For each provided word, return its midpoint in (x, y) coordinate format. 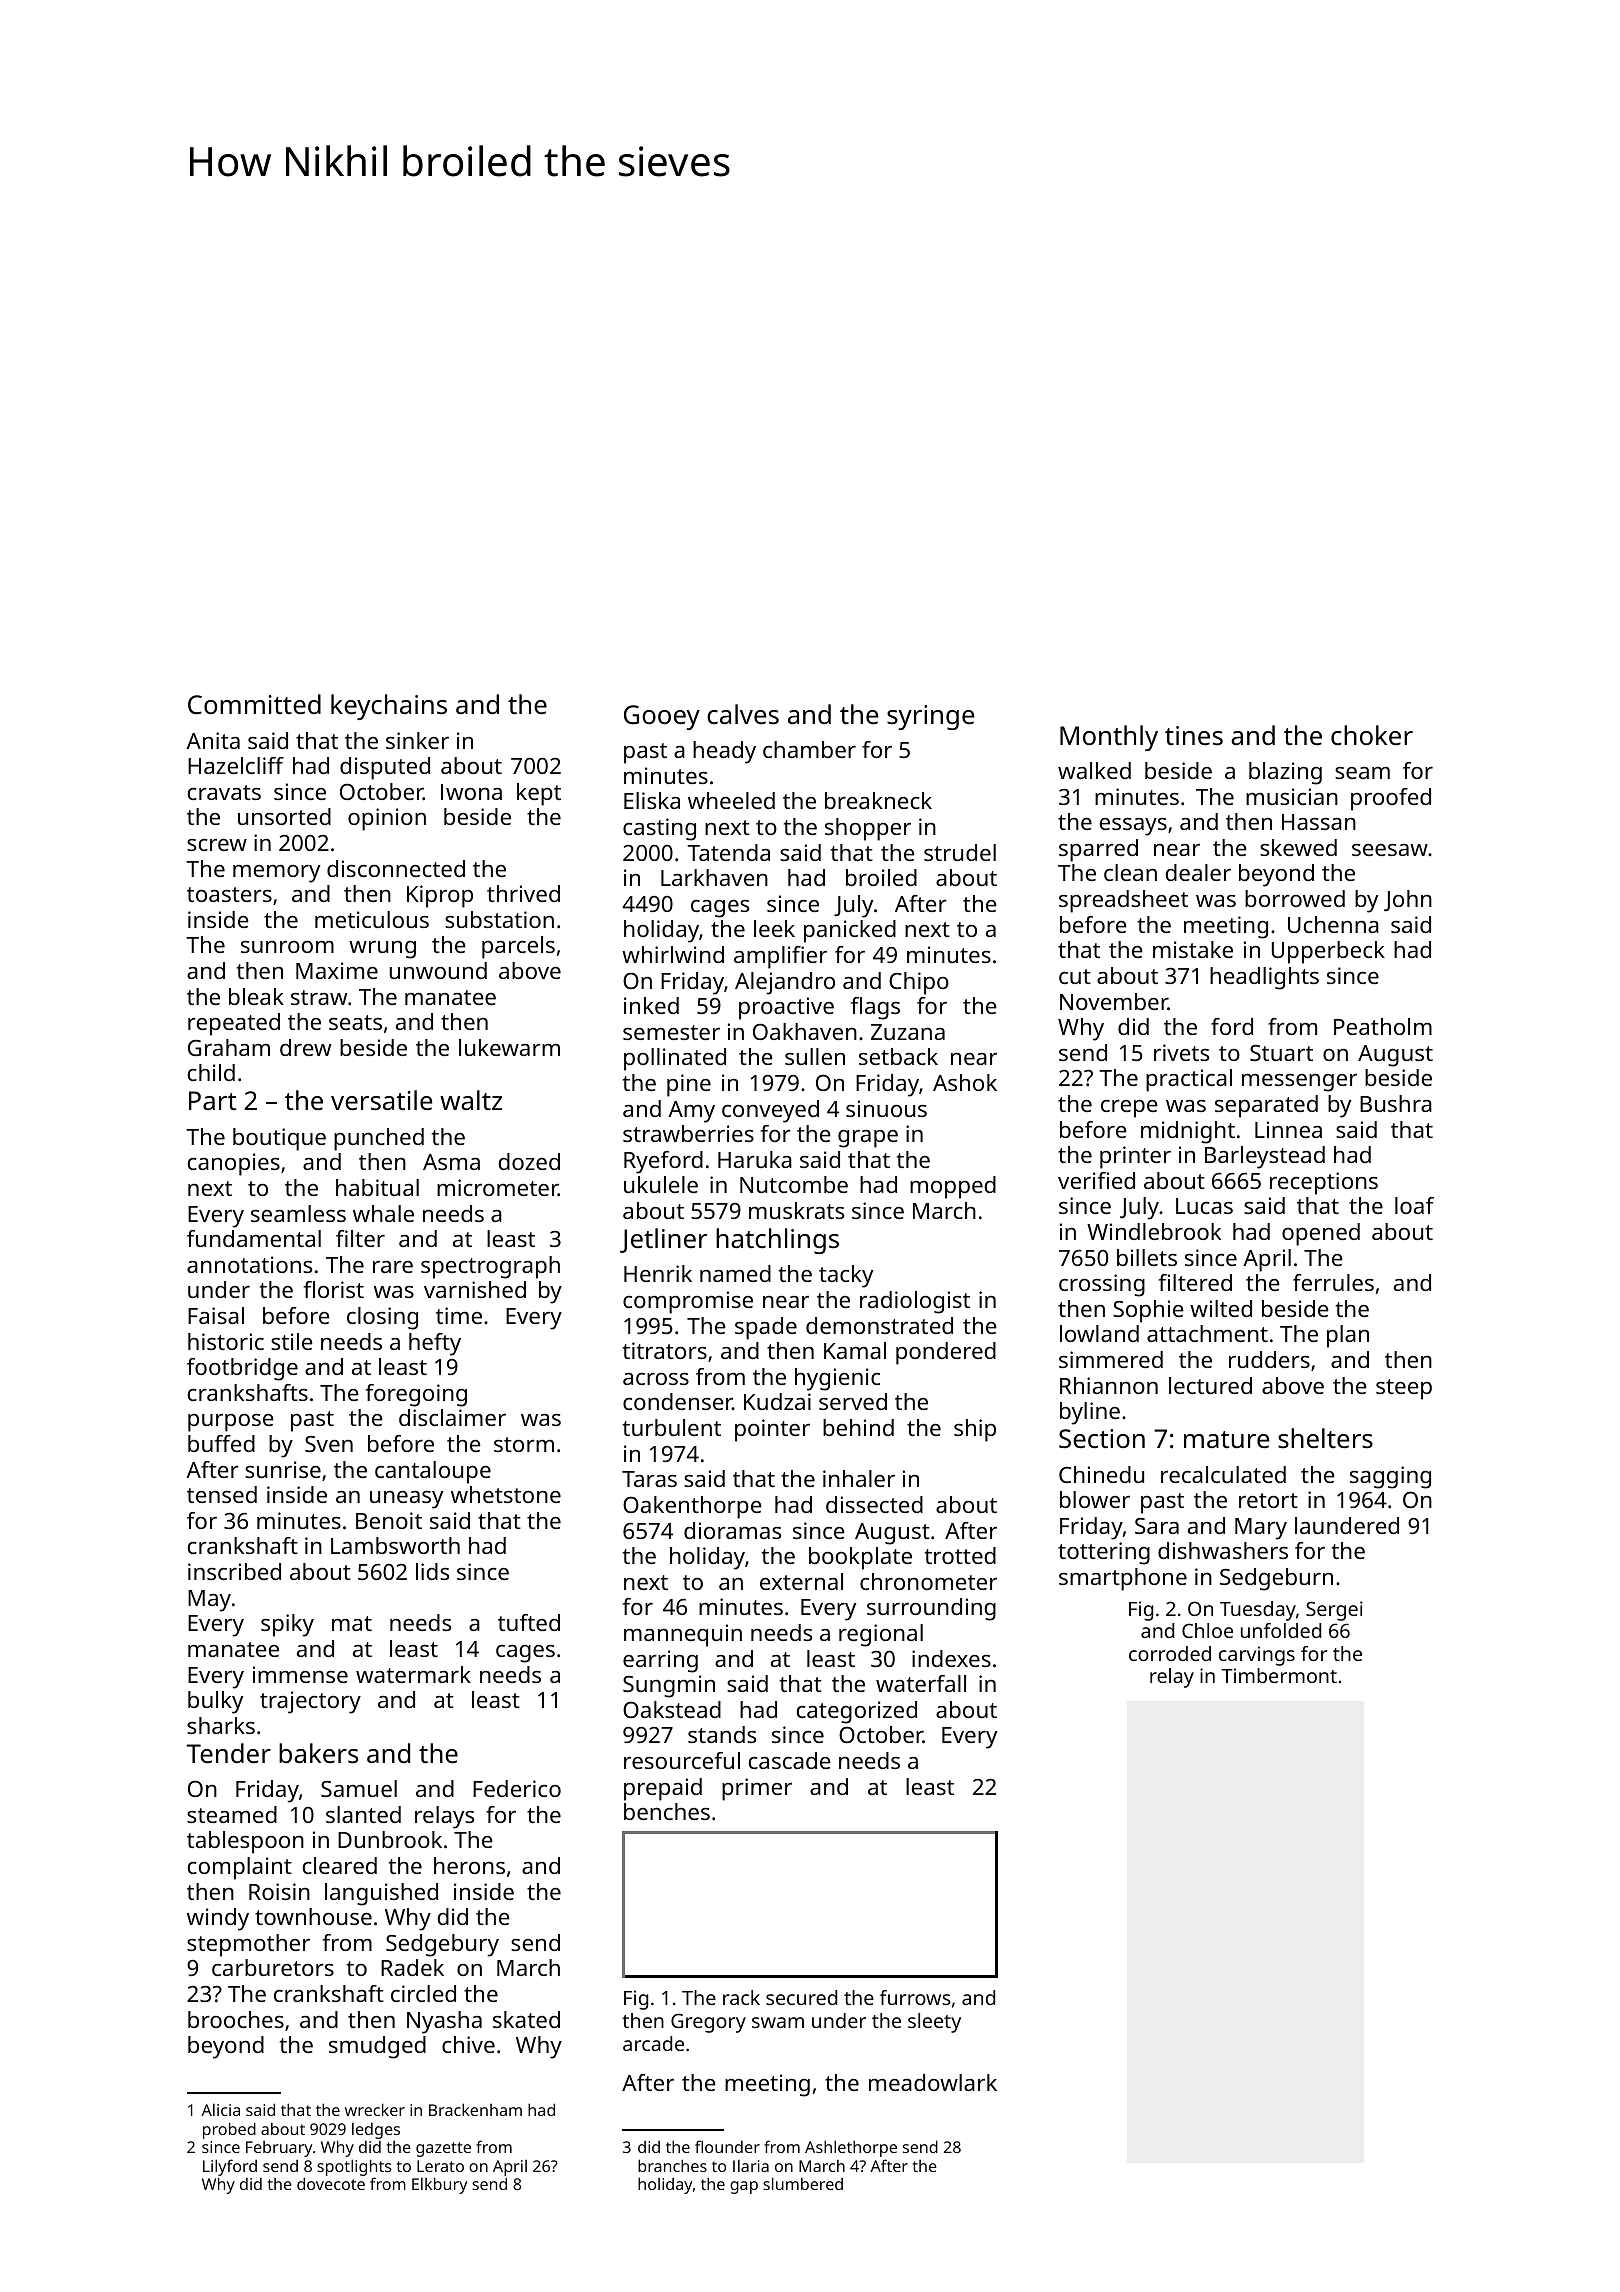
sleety (934, 2023)
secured (801, 1997)
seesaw (1390, 850)
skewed (1298, 847)
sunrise (283, 1469)
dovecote (331, 2183)
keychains (389, 707)
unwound (438, 970)
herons (469, 1865)
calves (743, 714)
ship (975, 1430)
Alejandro (785, 983)
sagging (1390, 1477)
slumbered (803, 2183)
